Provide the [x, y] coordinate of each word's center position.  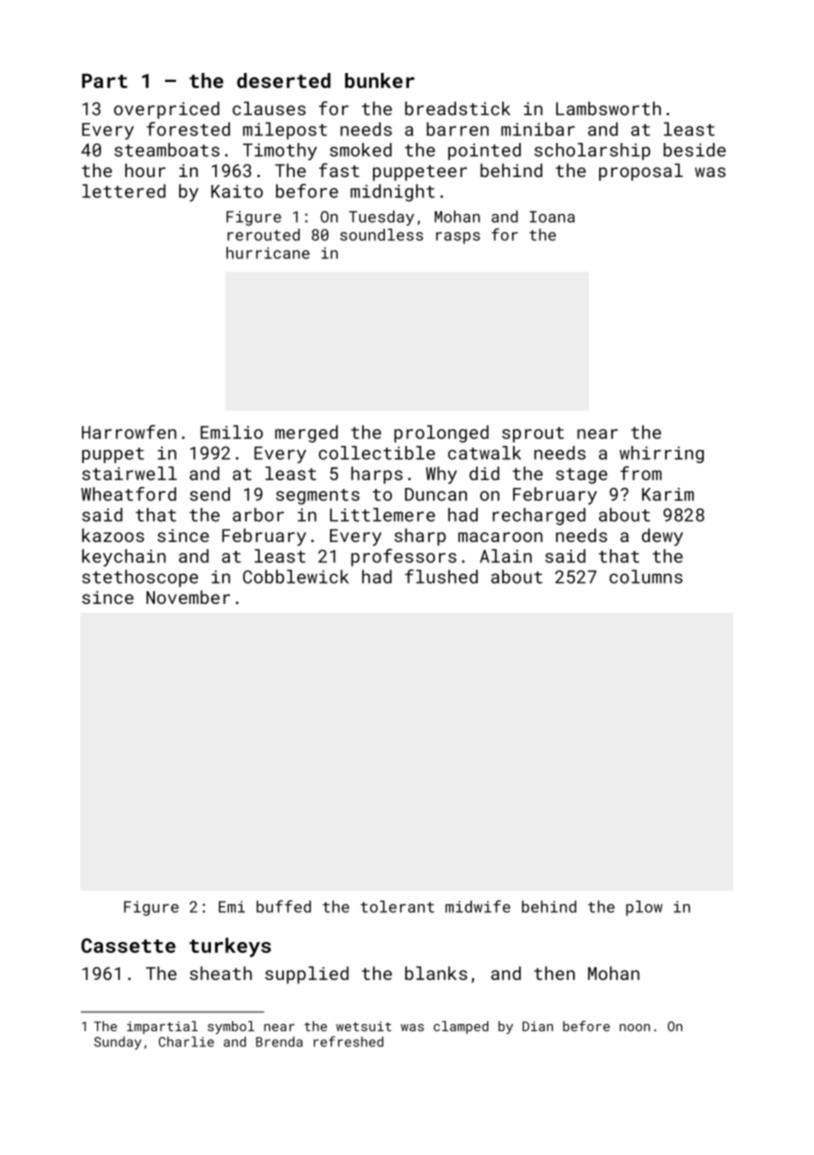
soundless [381, 234]
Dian [537, 1026]
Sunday [117, 1043]
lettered [124, 191]
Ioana [552, 217]
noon [635, 1028]
